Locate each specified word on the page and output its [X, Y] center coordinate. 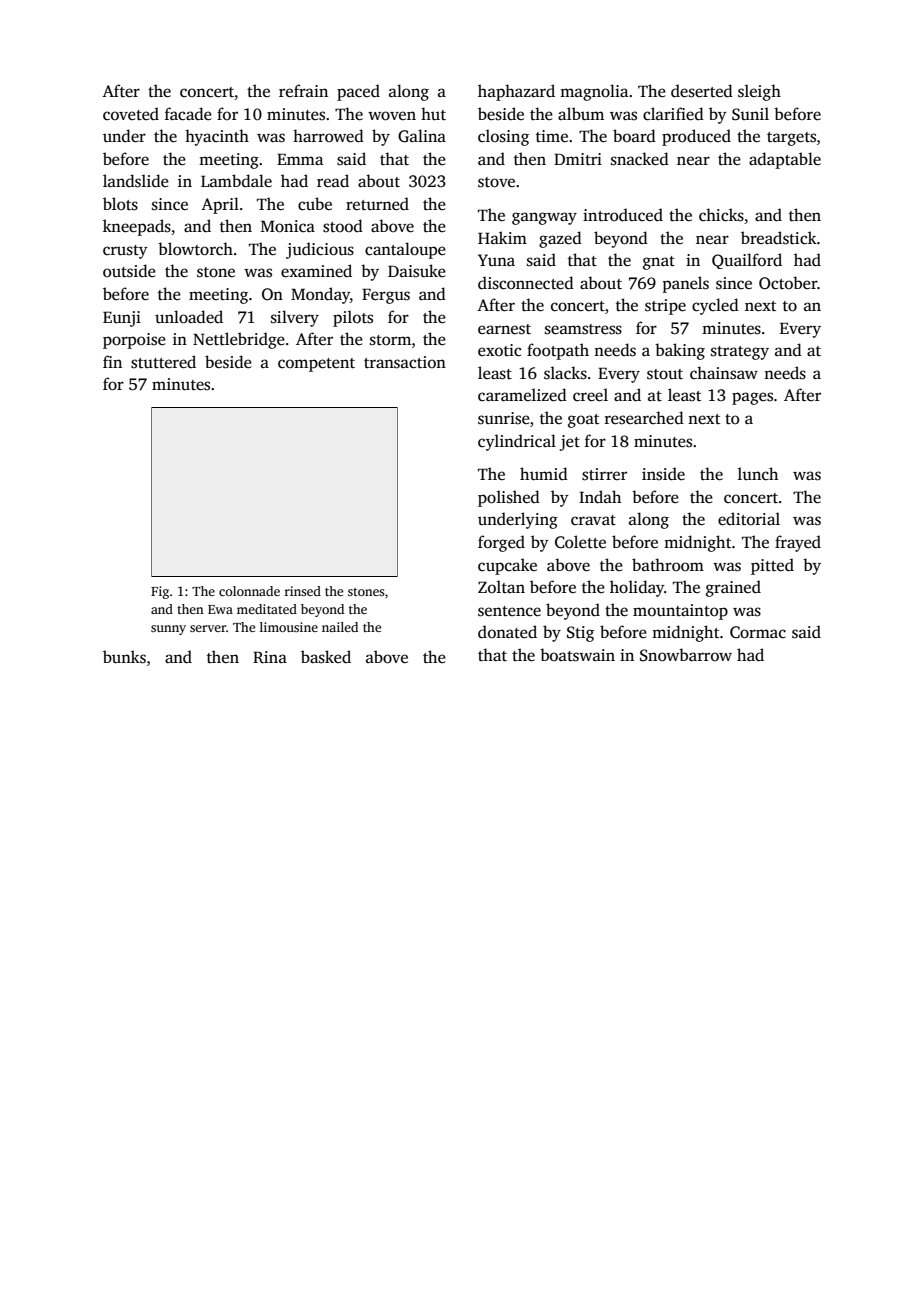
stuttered [163, 362]
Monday [320, 295]
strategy [740, 353]
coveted [131, 114]
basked [326, 657]
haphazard [516, 92]
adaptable [785, 160]
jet [569, 443]
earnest [504, 329]
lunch [758, 474]
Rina [270, 657]
